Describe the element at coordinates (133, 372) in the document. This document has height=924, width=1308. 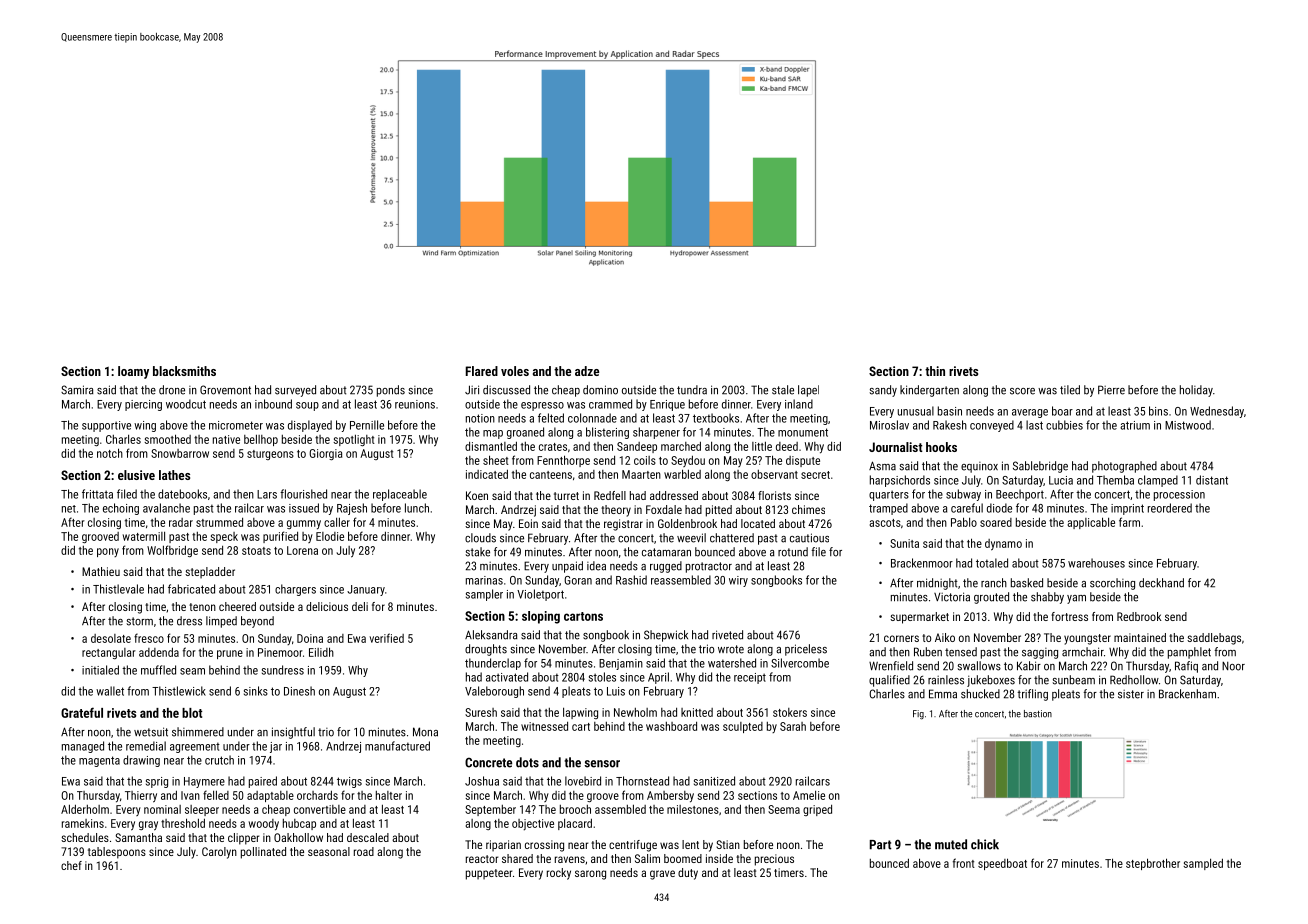
I see `loamy` at that location.
